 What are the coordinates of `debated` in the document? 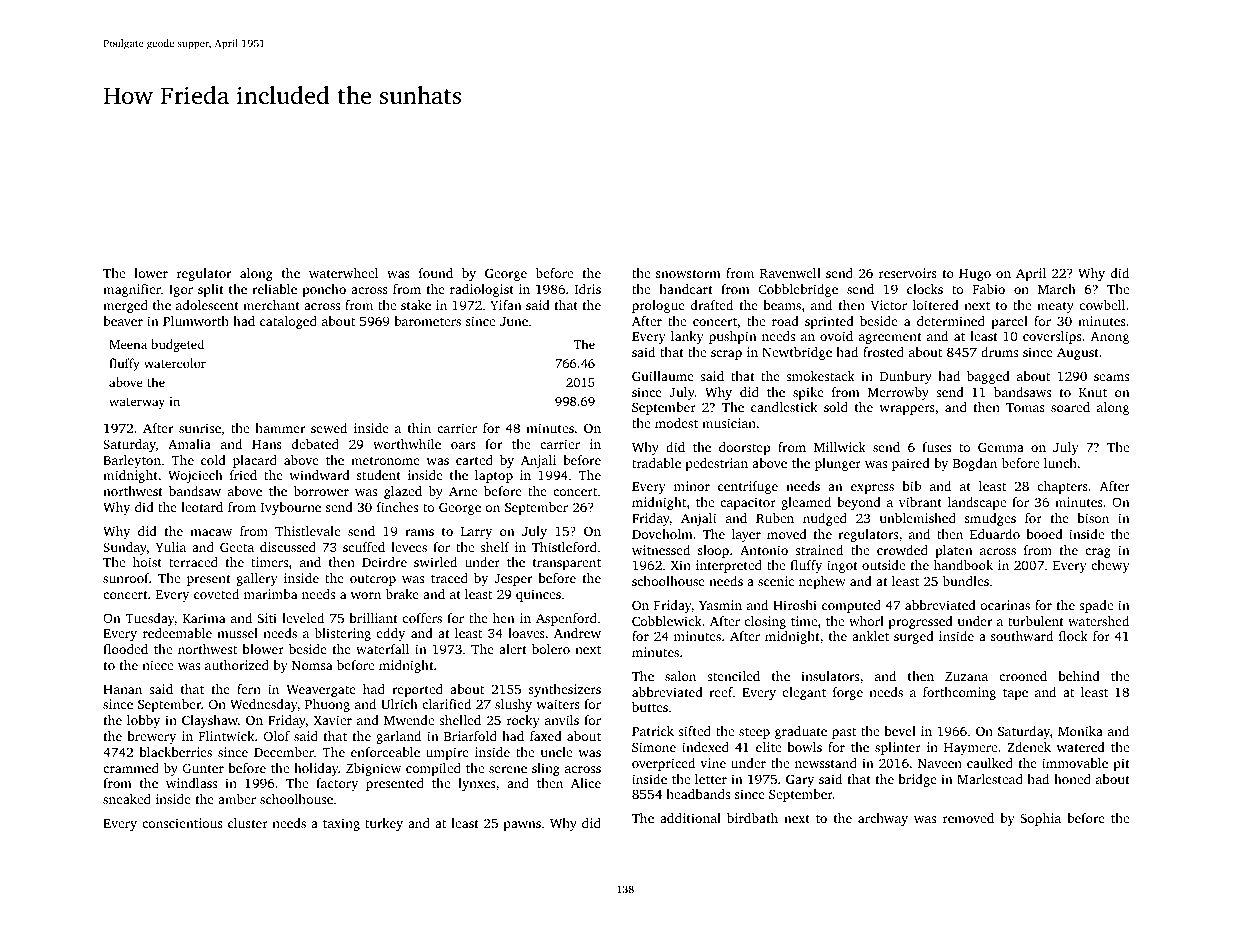 It's located at (315, 444).
